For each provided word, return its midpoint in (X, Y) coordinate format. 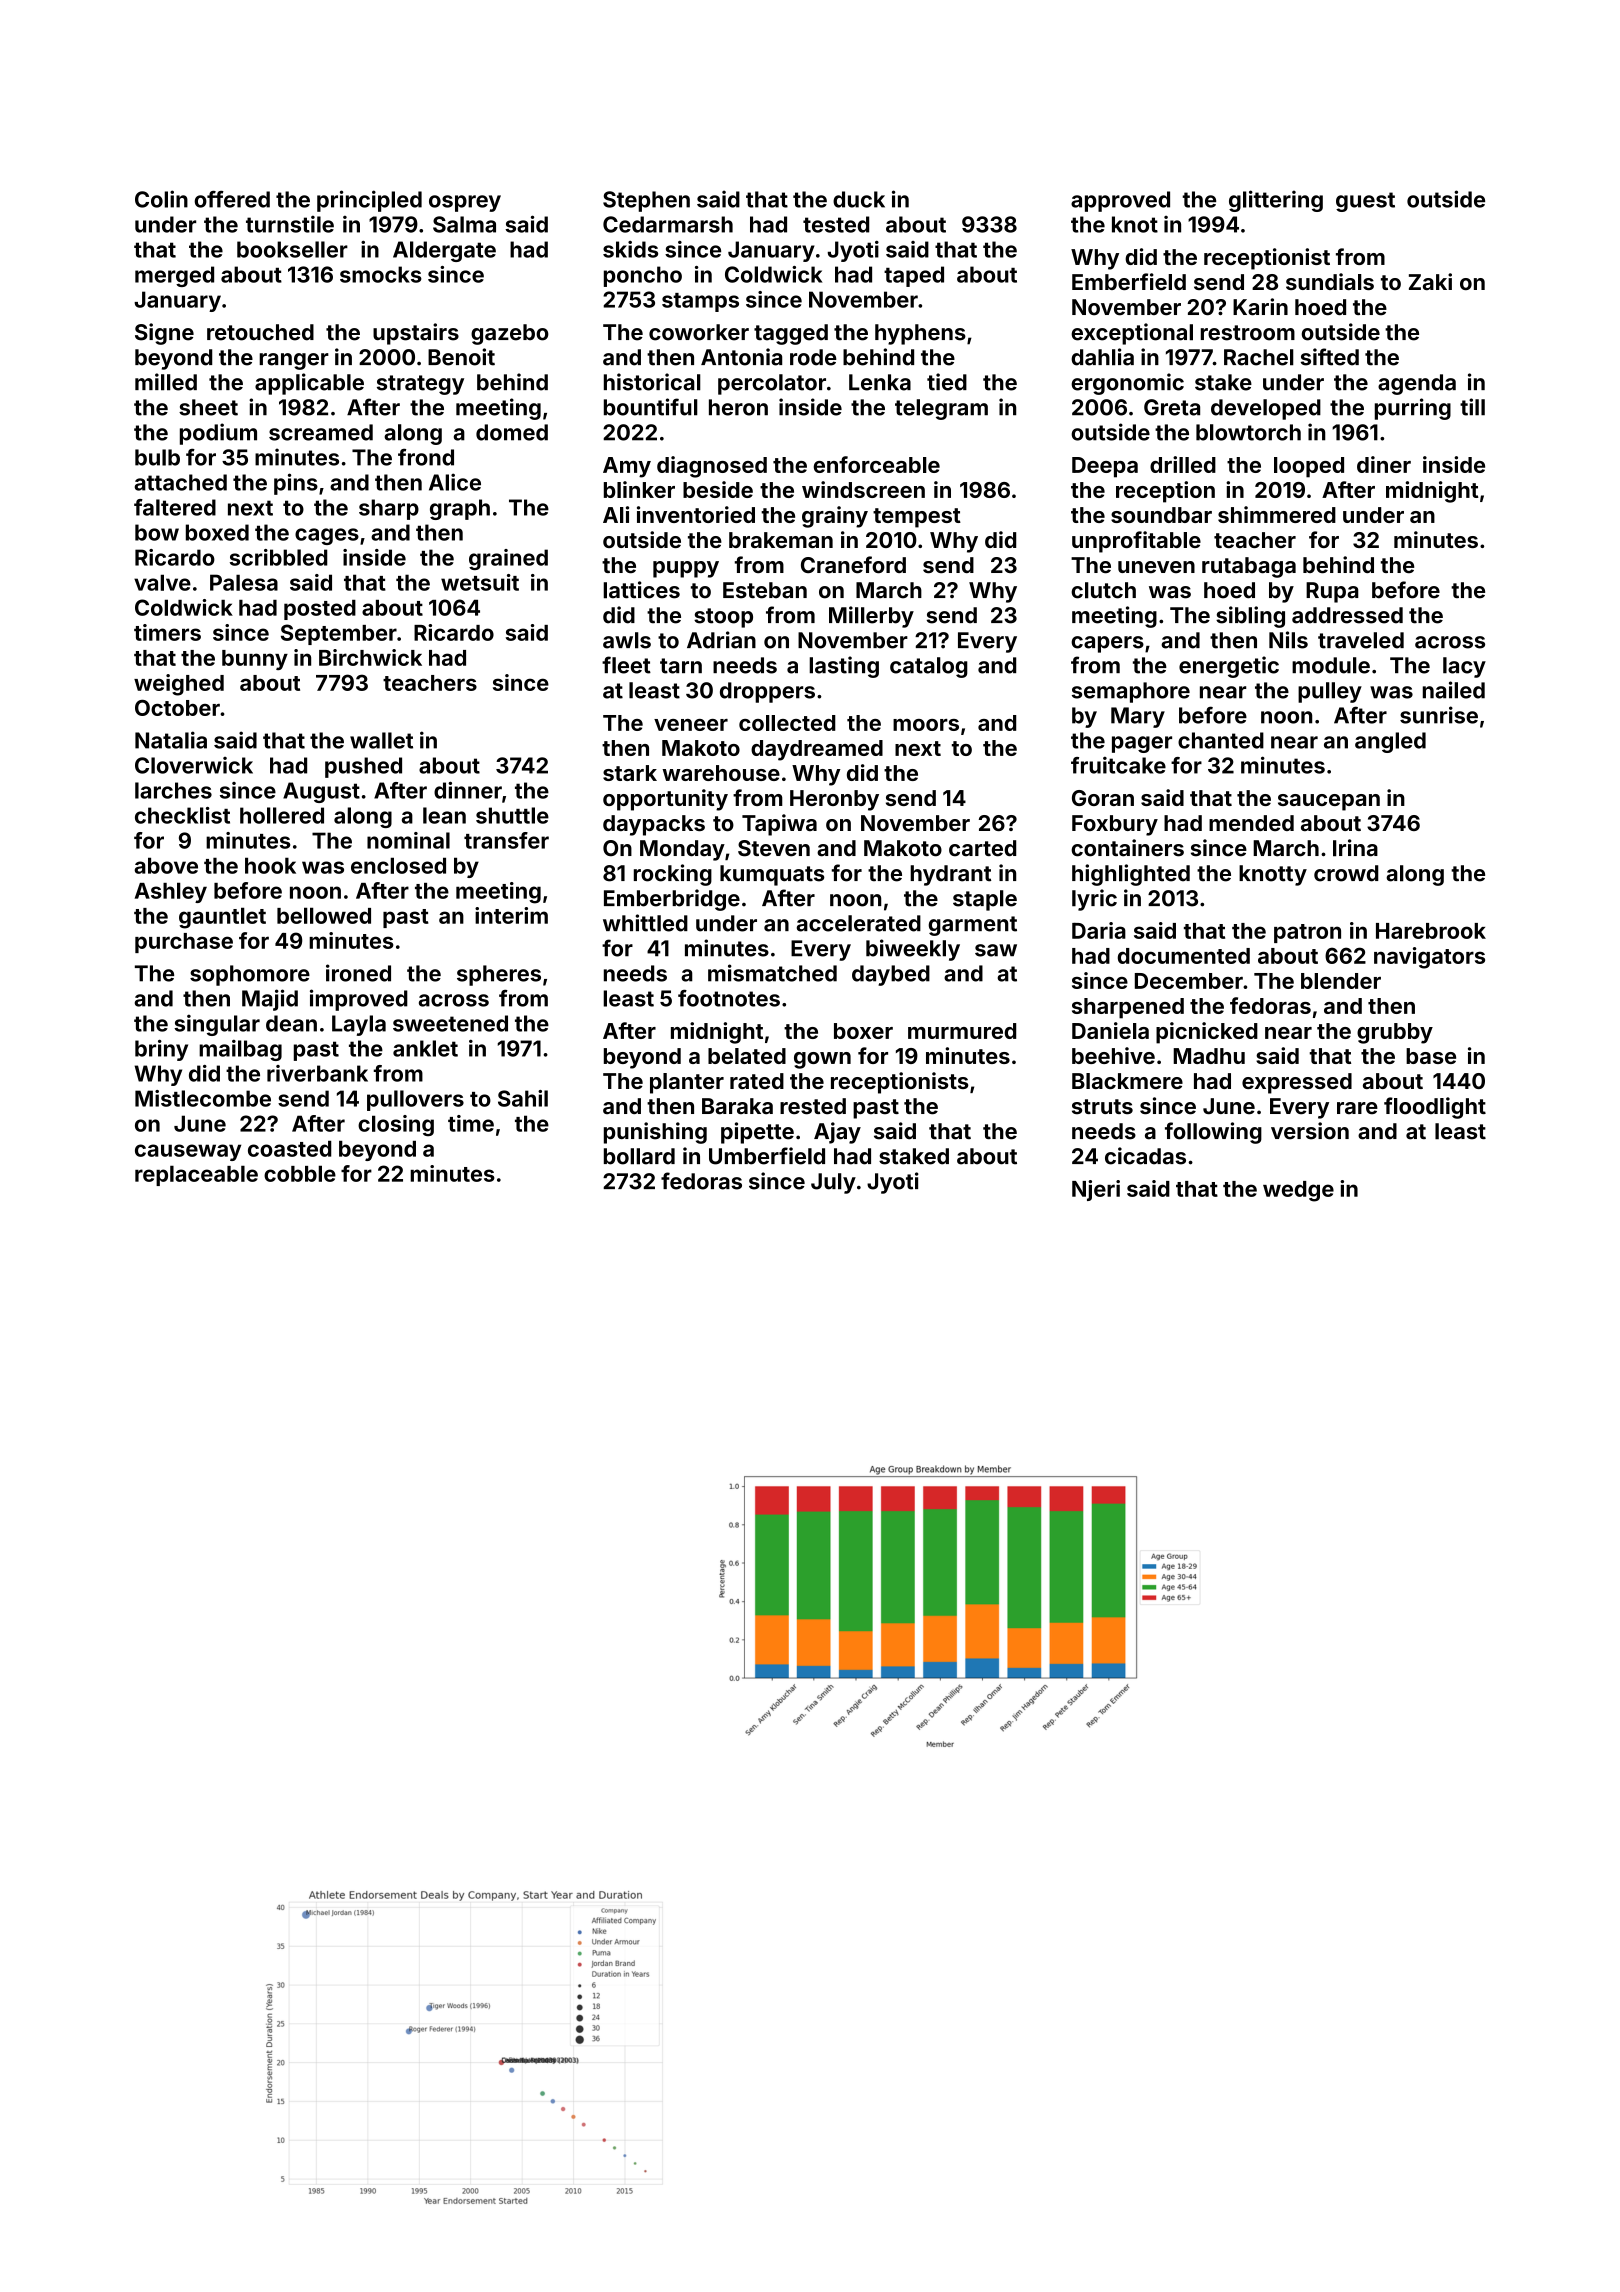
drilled (1183, 464)
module (1331, 665)
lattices (641, 590)
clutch (1103, 590)
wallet (381, 740)
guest (1365, 202)
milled (166, 382)
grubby (1395, 1033)
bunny (255, 660)
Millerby (871, 617)
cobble (300, 1173)
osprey (465, 203)
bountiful (651, 407)
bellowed (324, 915)
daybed (891, 975)
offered (232, 199)
